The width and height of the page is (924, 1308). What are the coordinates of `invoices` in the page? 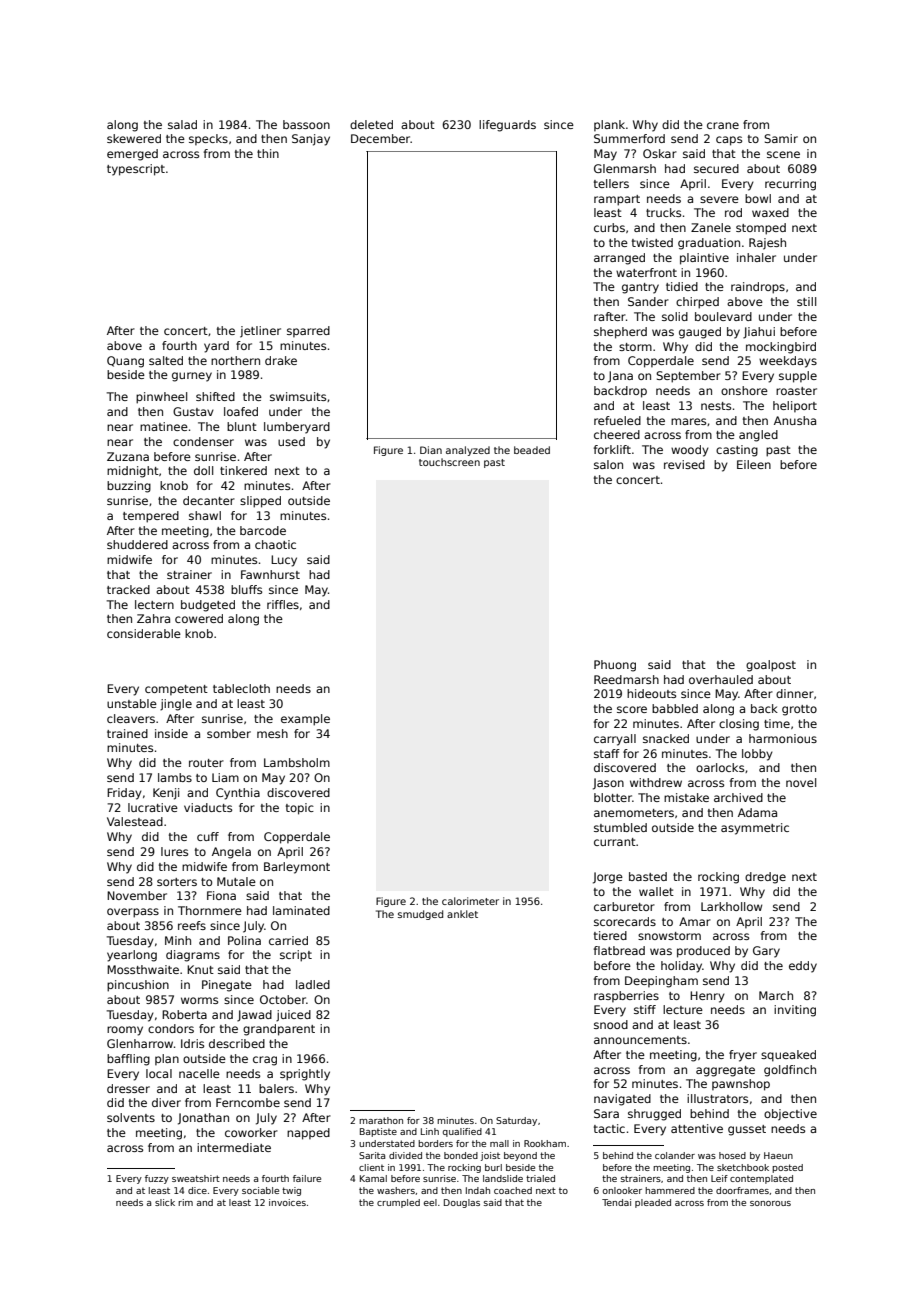 It's located at (287, 1202).
